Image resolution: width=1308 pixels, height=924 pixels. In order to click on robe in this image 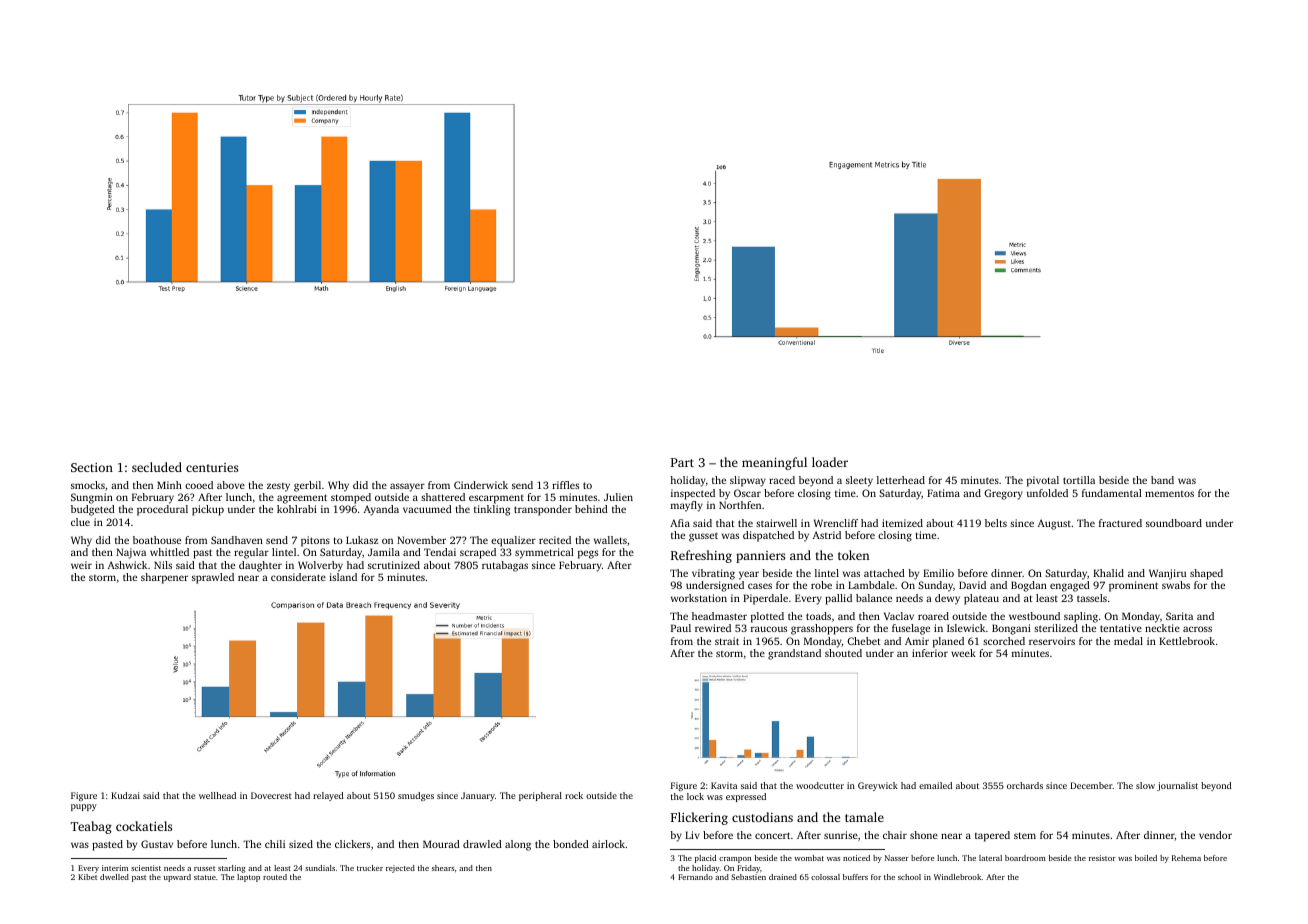, I will do `click(821, 585)`.
